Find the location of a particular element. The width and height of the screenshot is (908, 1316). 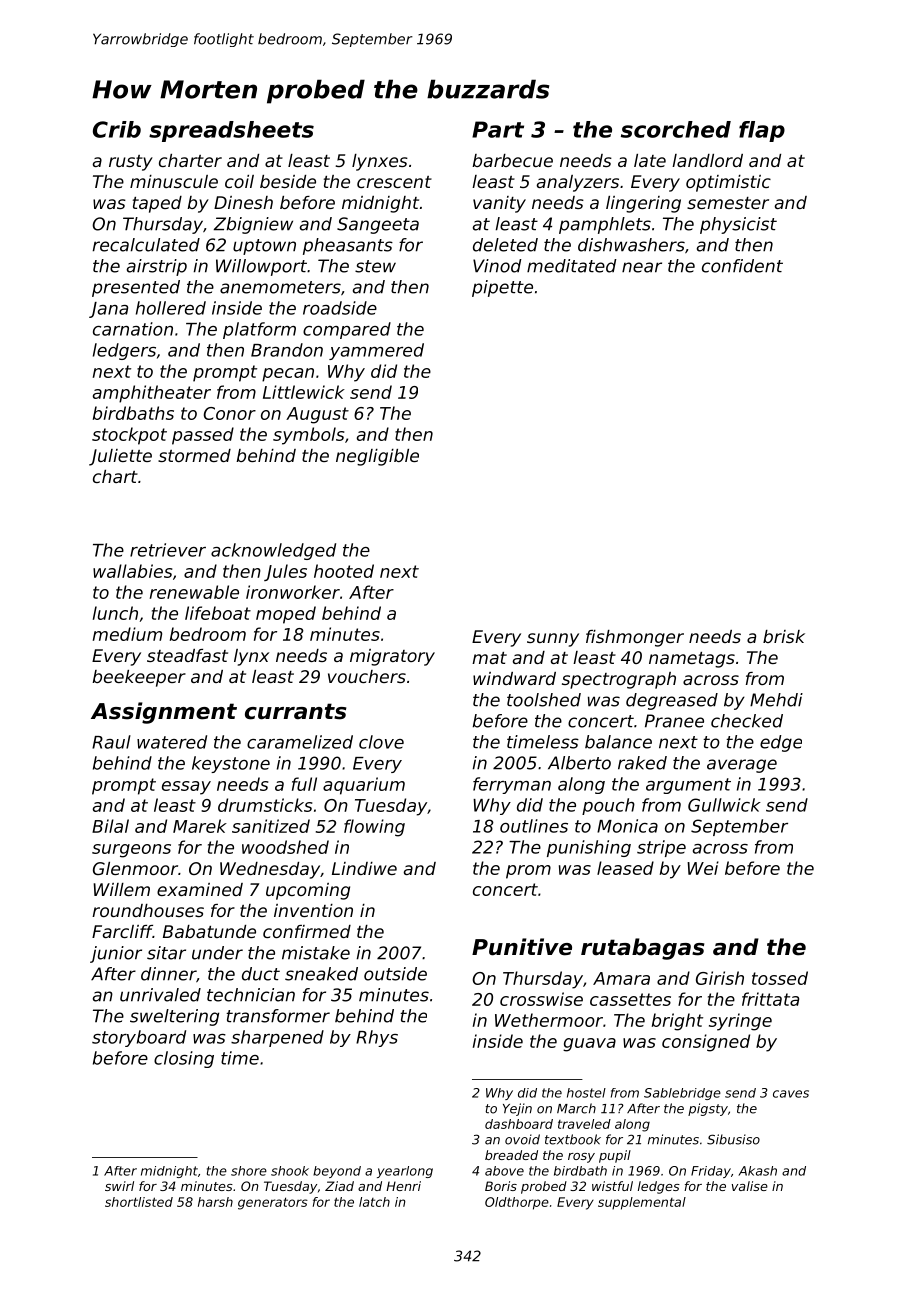

fishmonger is located at coordinates (635, 638).
